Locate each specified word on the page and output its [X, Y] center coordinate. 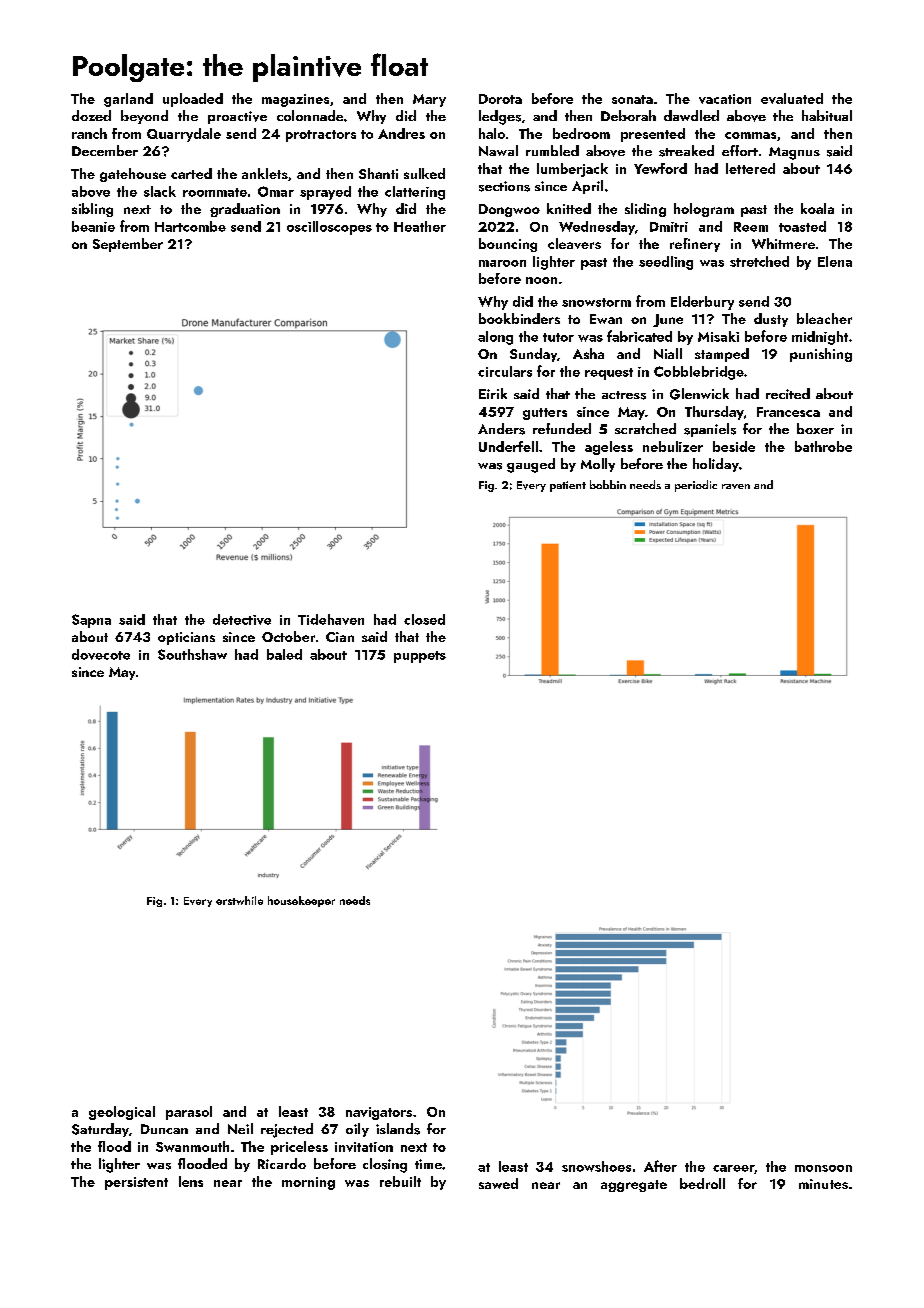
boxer [815, 428]
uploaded [193, 100]
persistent [136, 1183]
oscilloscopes [329, 228]
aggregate [634, 1186]
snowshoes [596, 1166]
